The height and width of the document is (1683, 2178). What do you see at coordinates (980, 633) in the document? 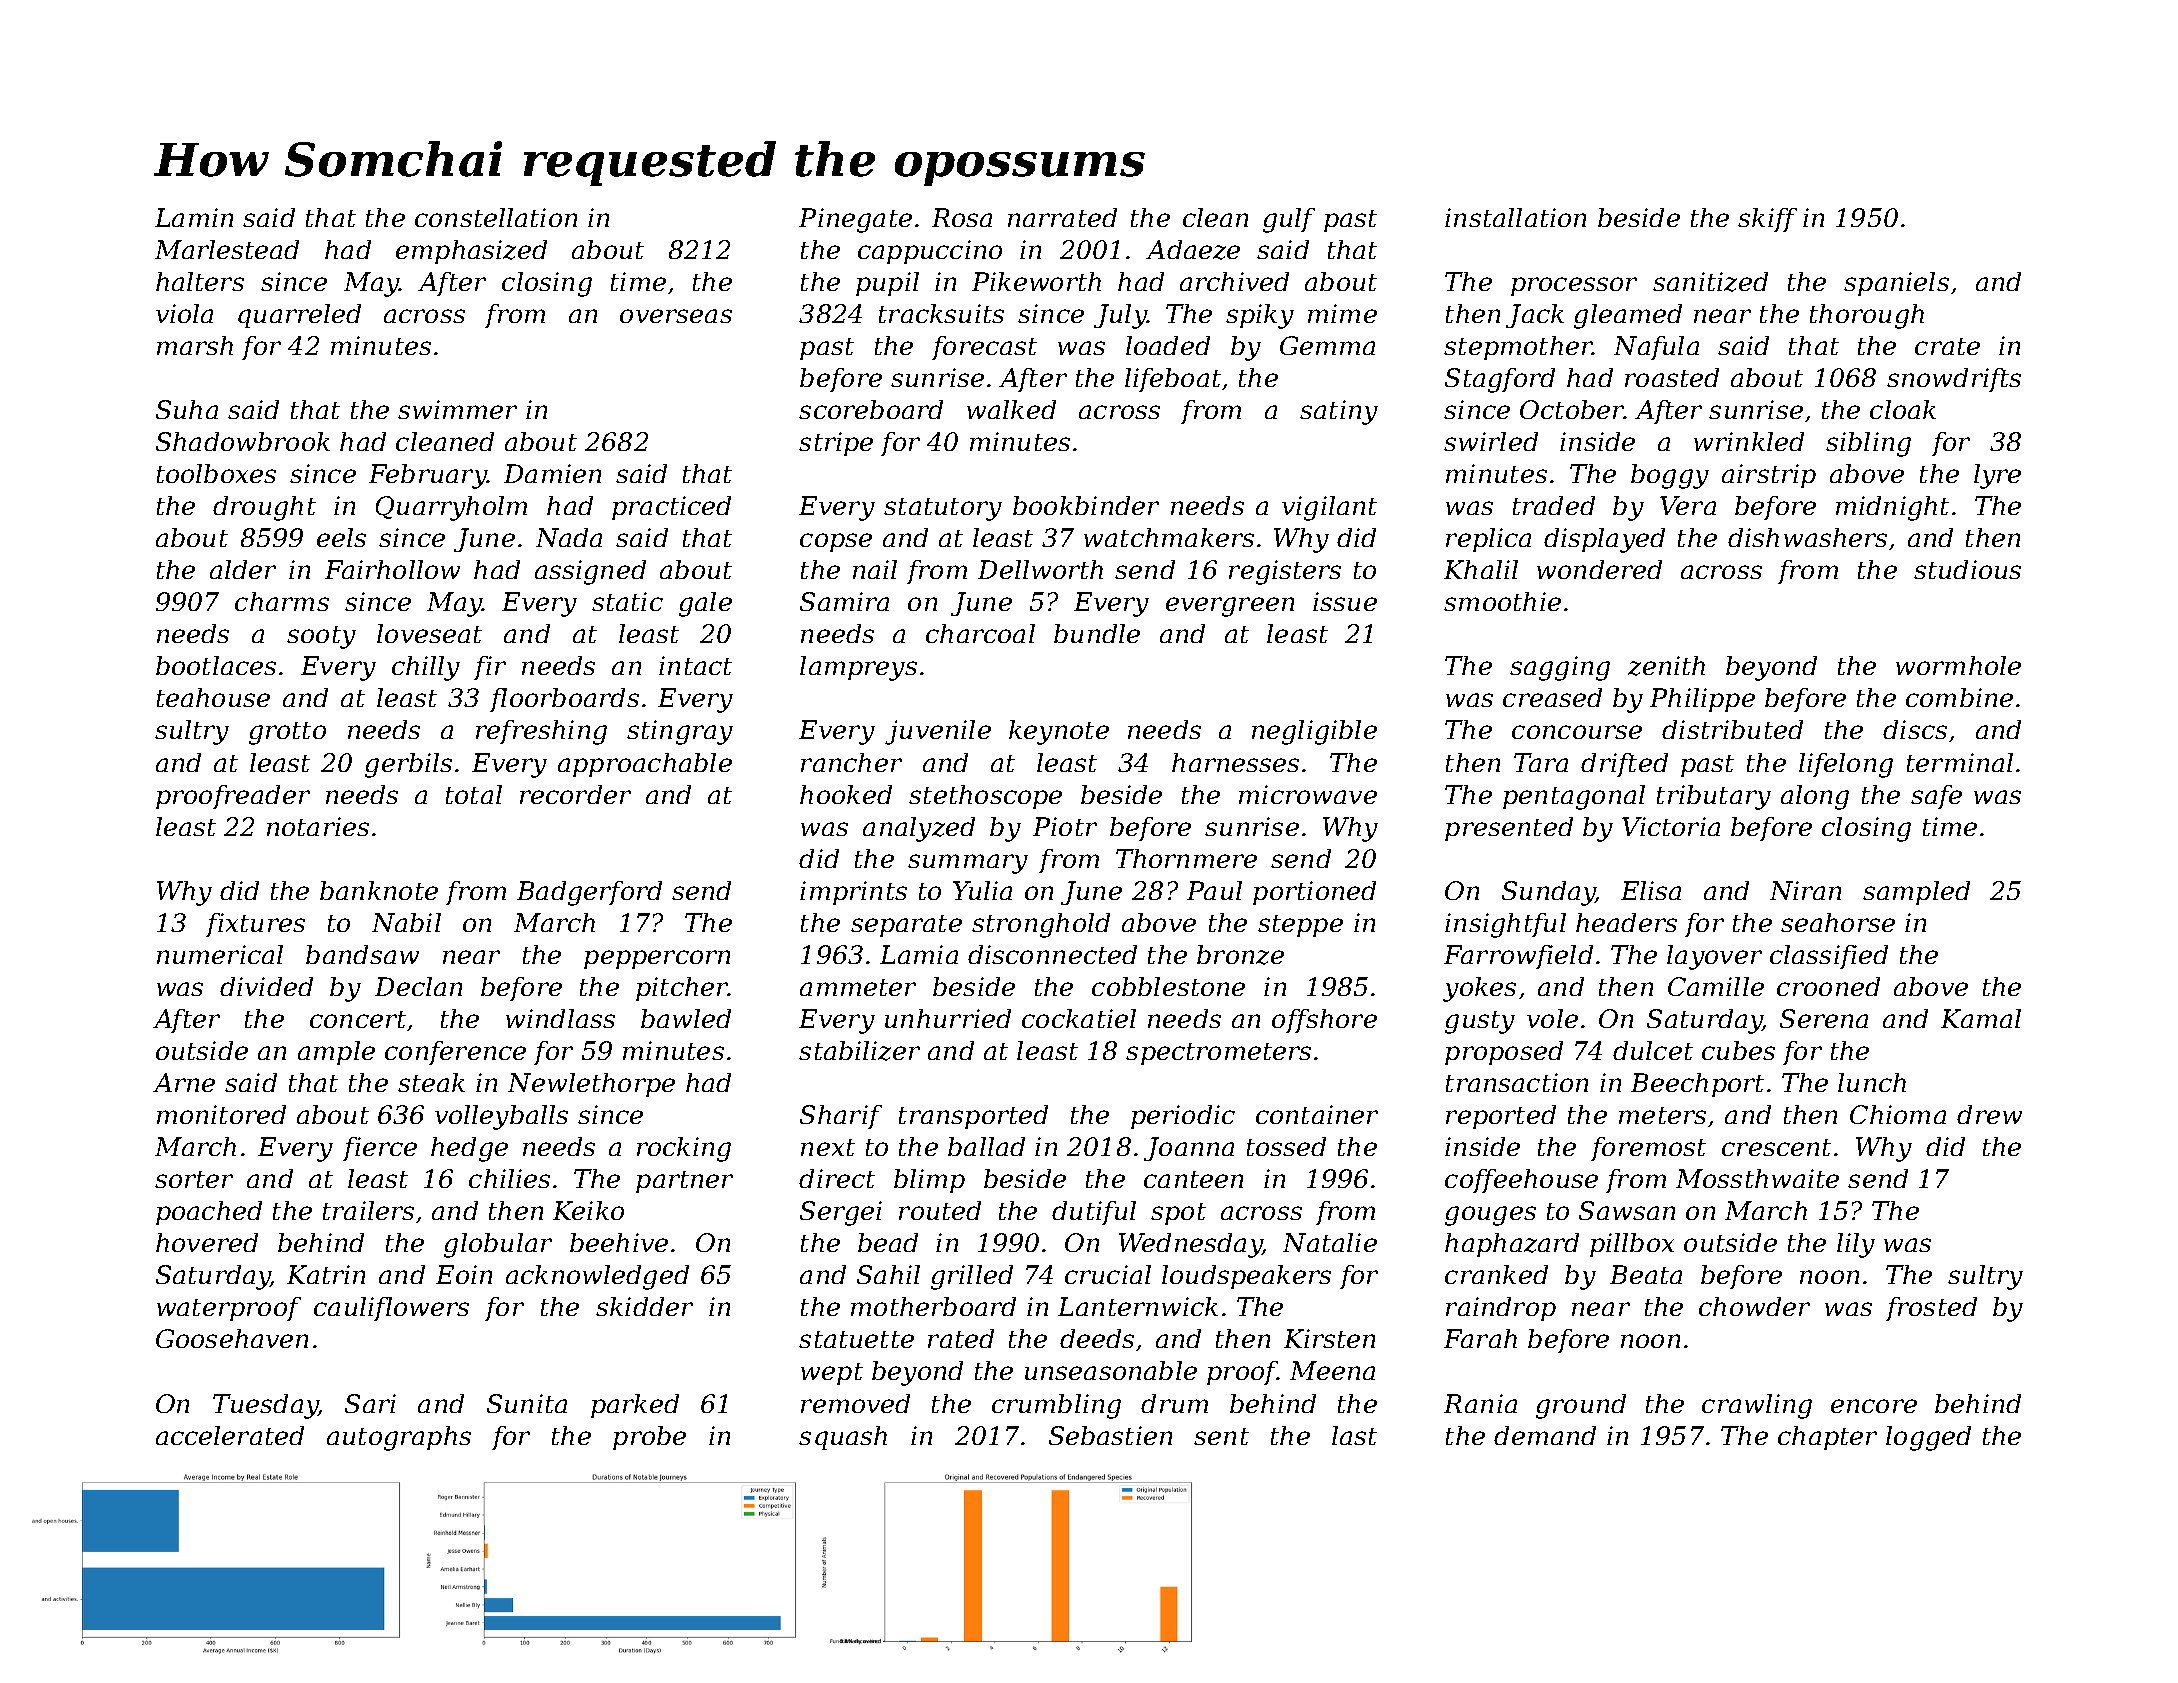
I see `charcoal` at bounding box center [980, 633].
